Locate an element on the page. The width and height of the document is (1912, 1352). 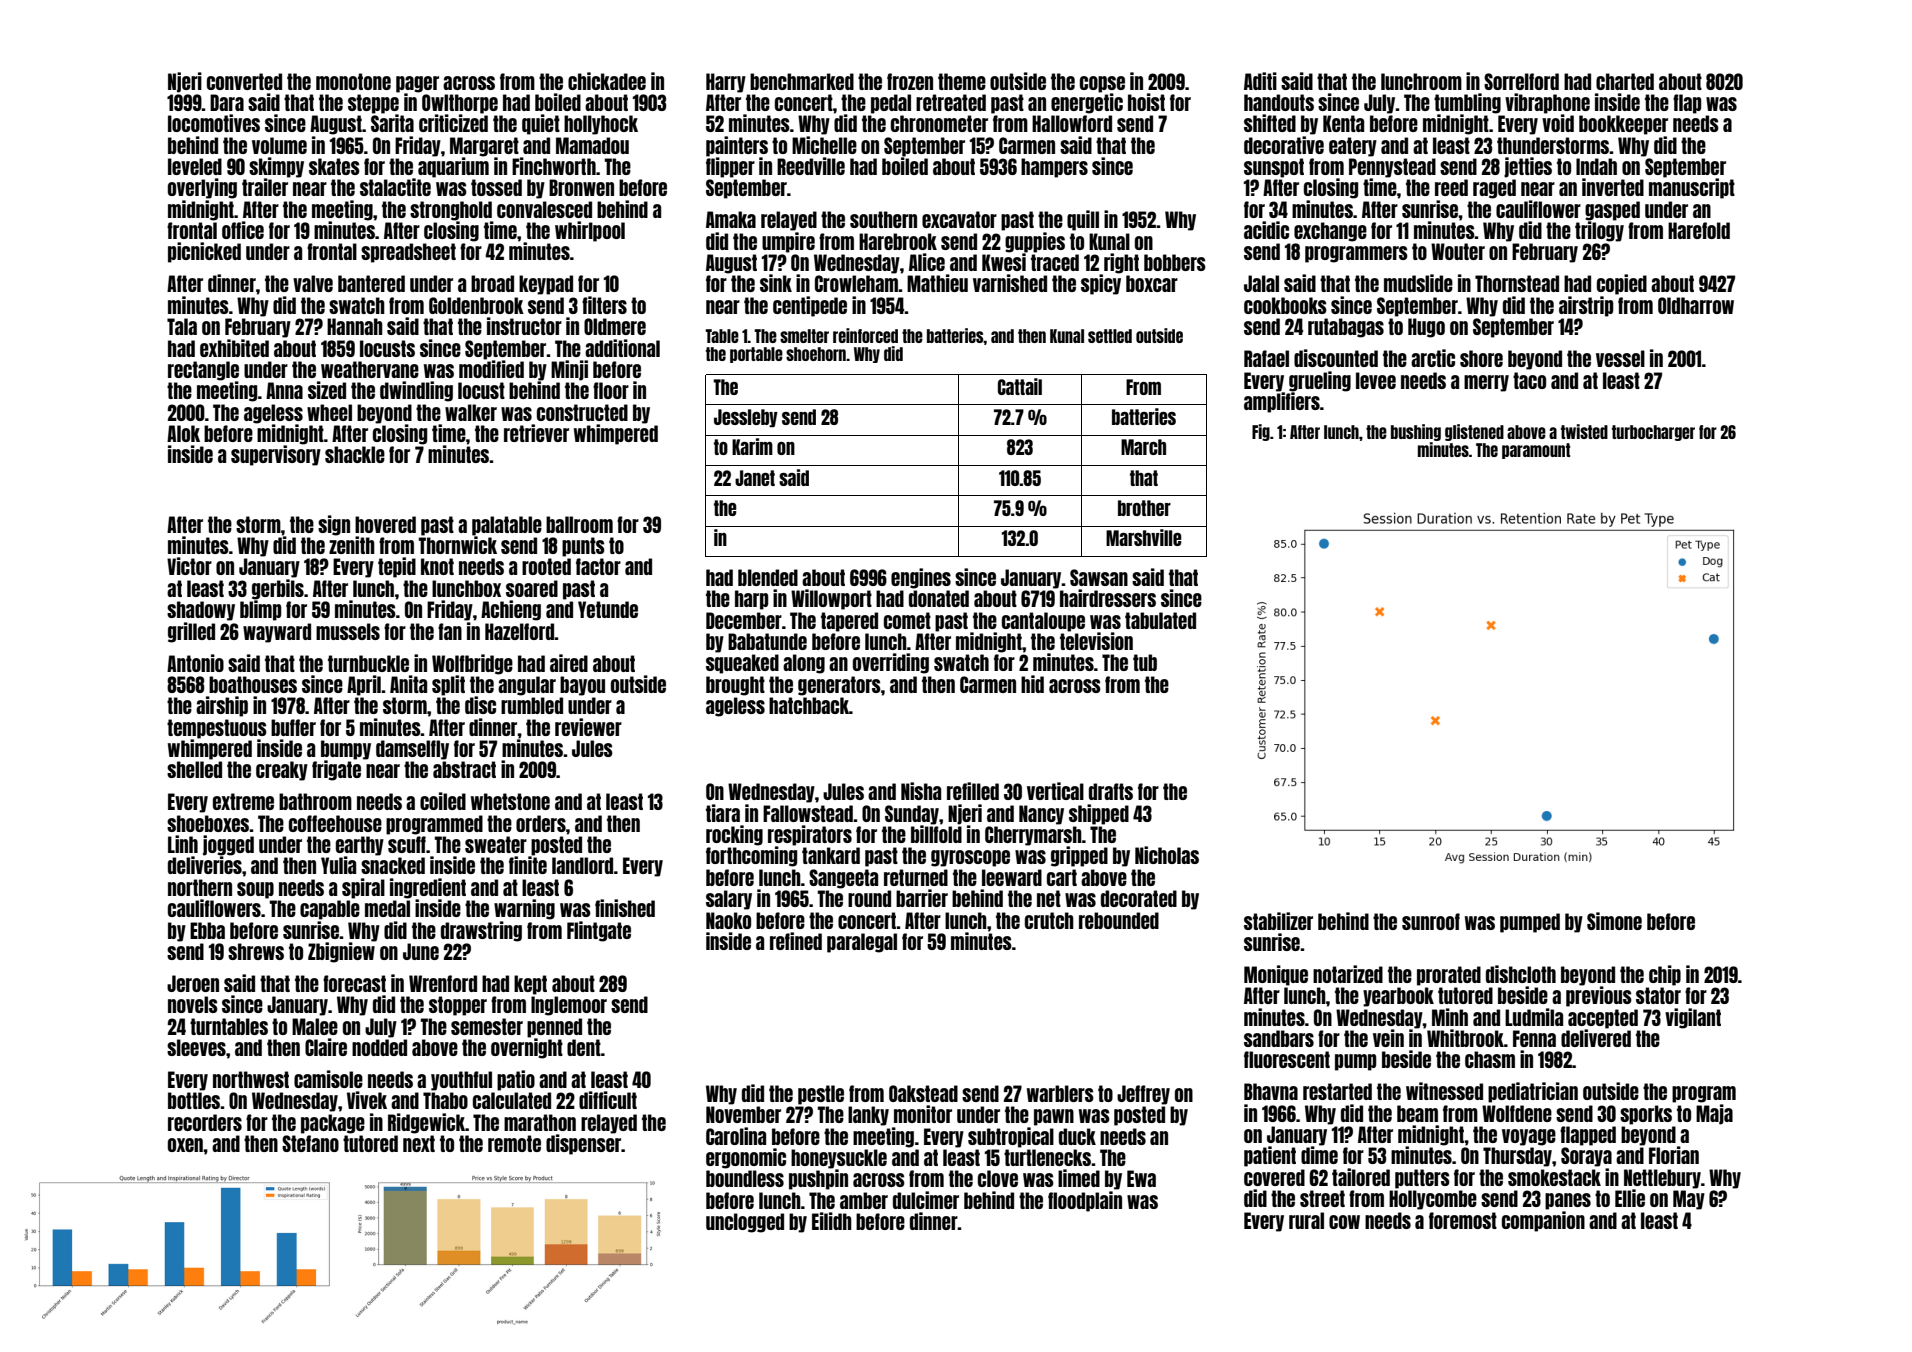
Nicholas is located at coordinates (1167, 855).
